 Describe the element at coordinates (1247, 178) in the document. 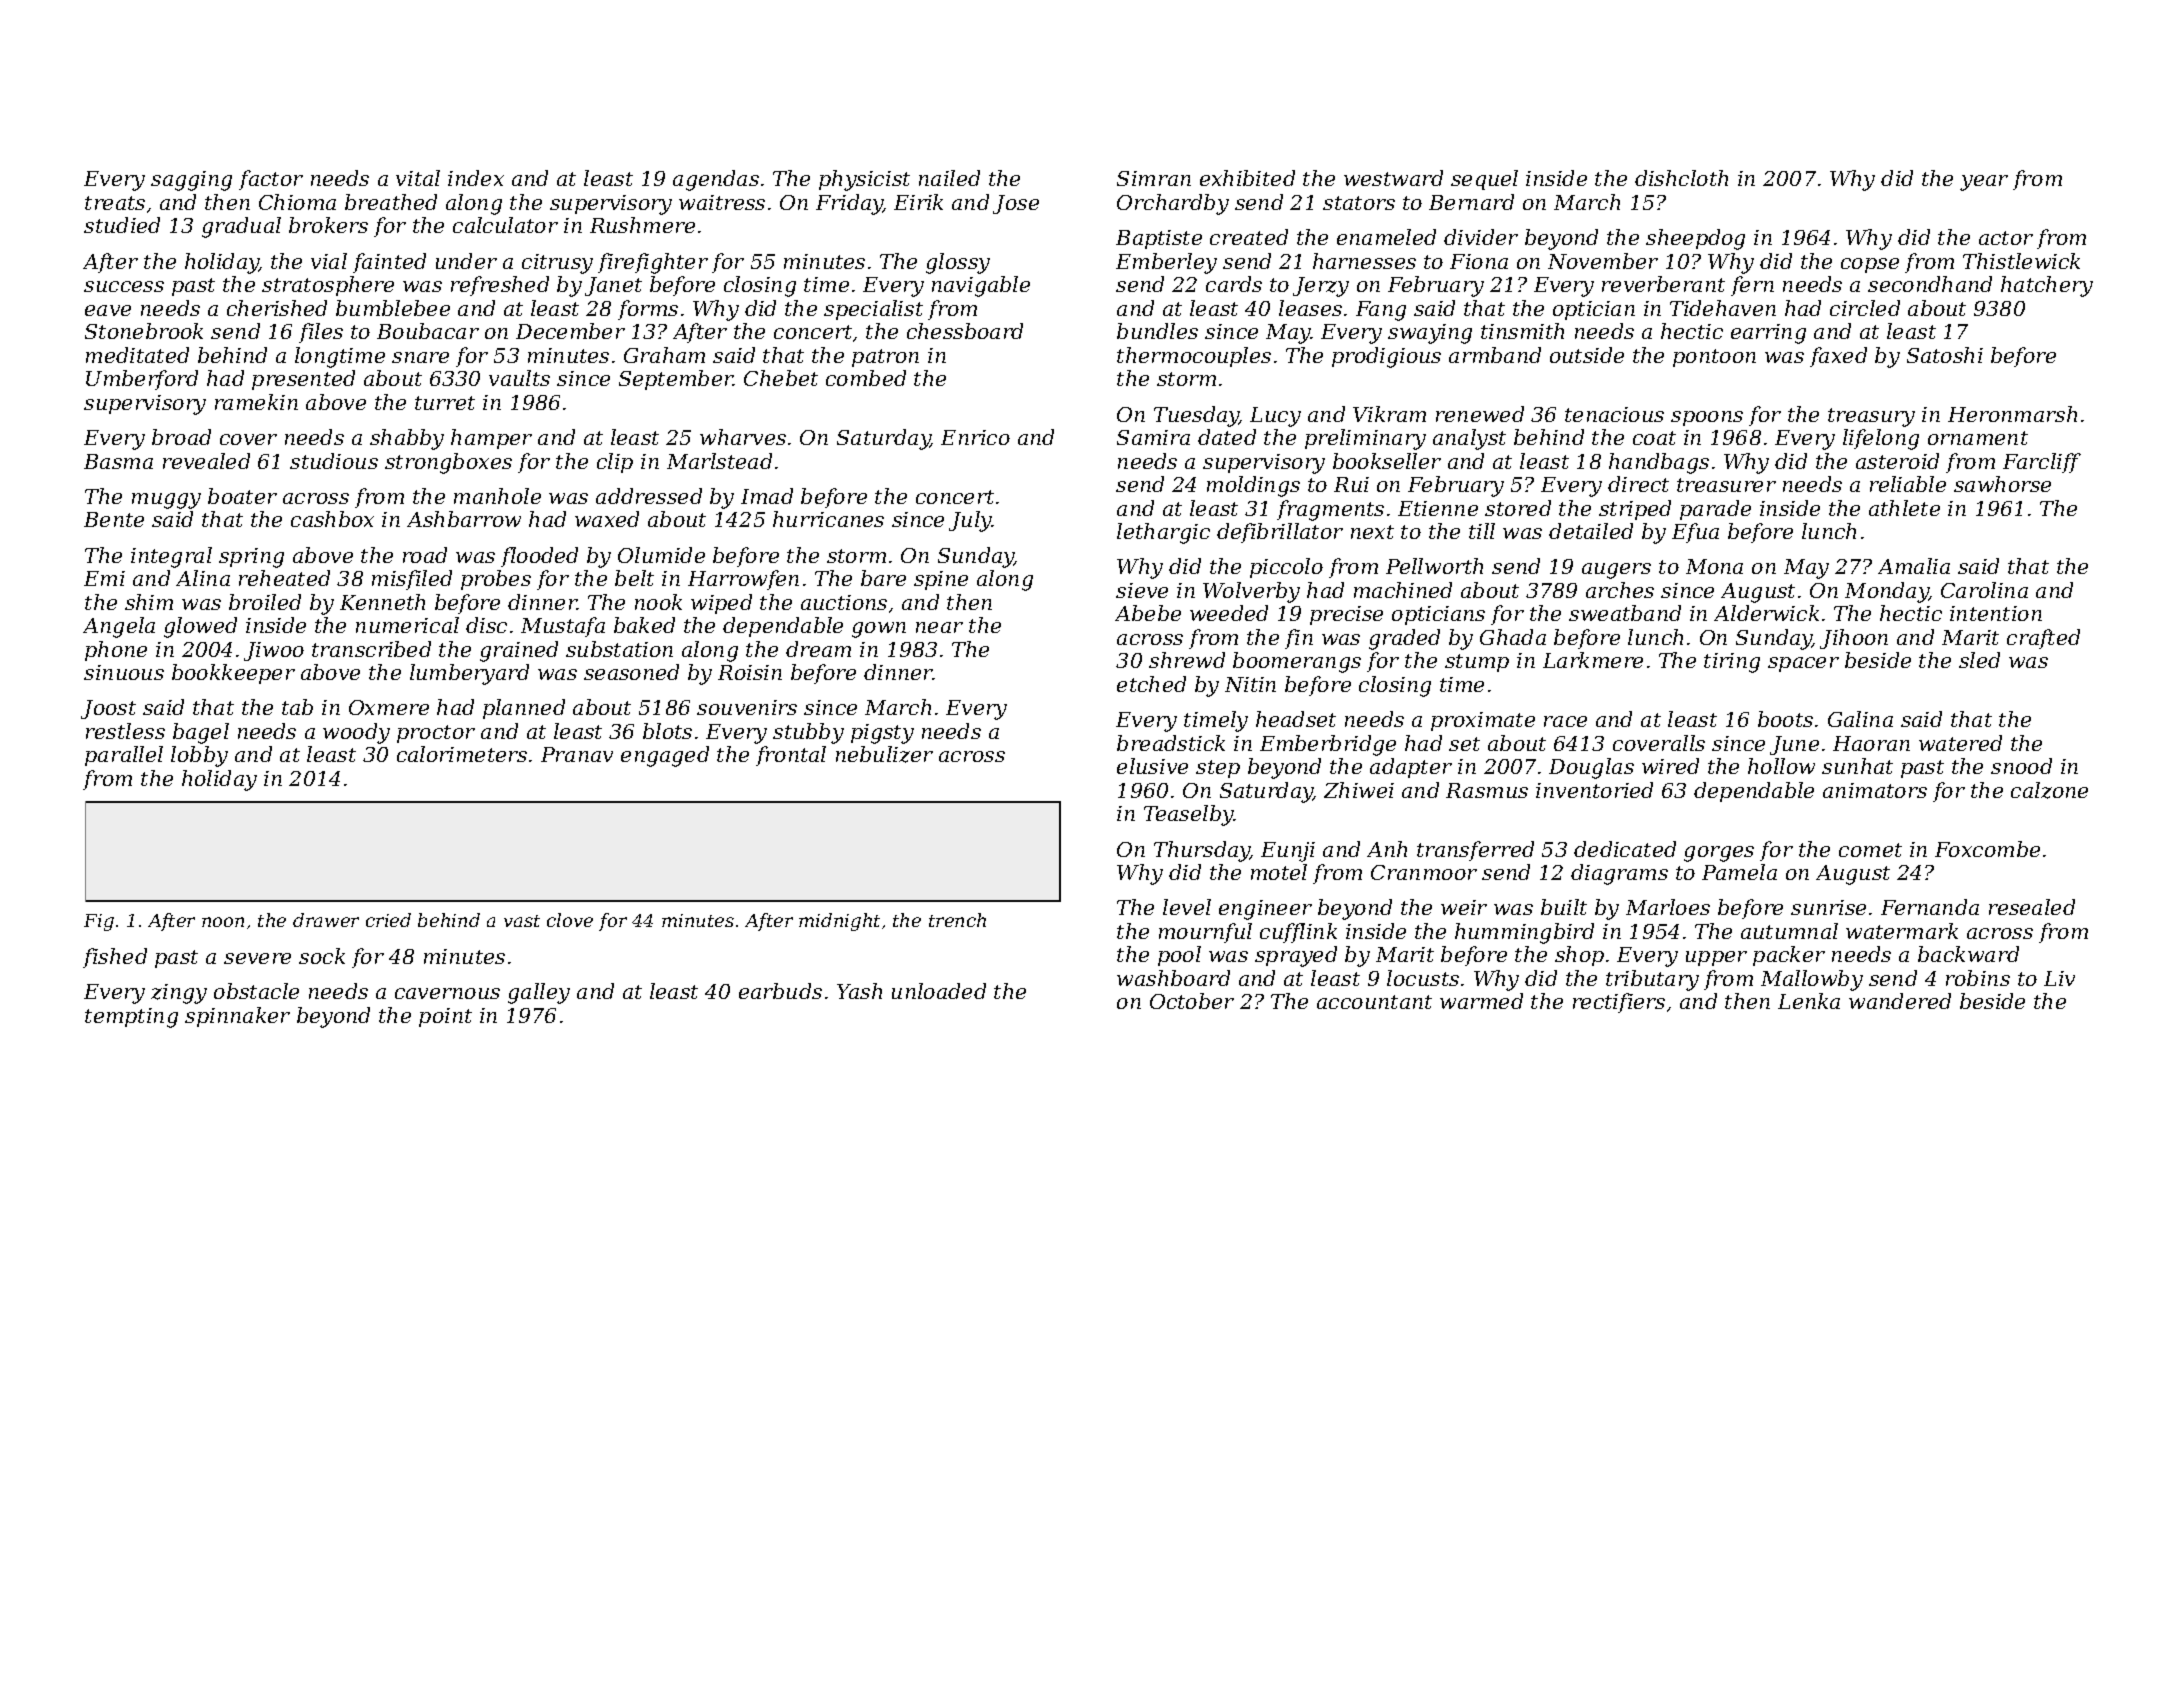

I see `exhibited` at that location.
